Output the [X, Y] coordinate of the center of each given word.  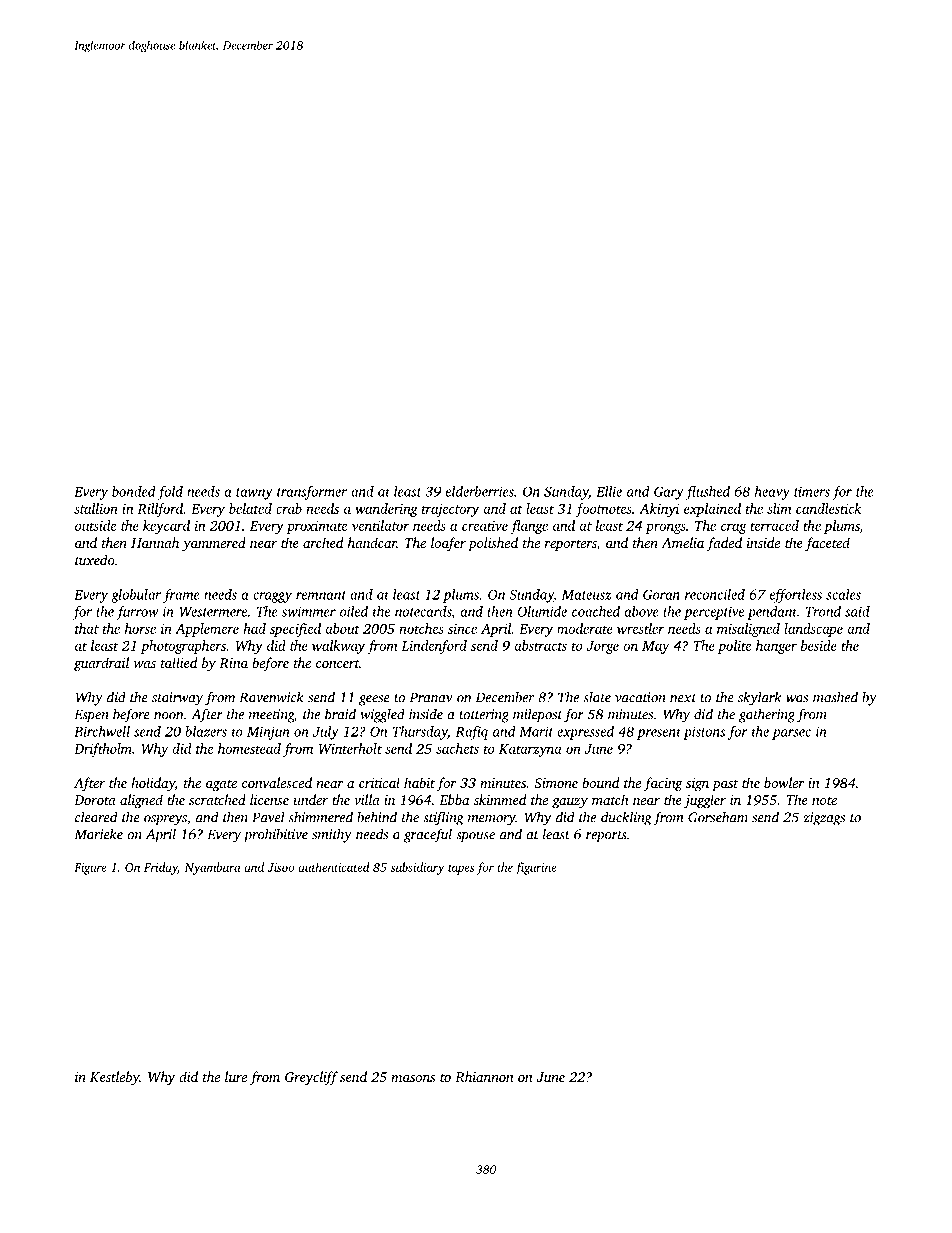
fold [170, 493]
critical [379, 782]
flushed [708, 493]
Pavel [268, 817]
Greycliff [311, 1078]
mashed [835, 697]
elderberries [480, 491]
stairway [177, 699]
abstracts [540, 645]
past [725, 785]
